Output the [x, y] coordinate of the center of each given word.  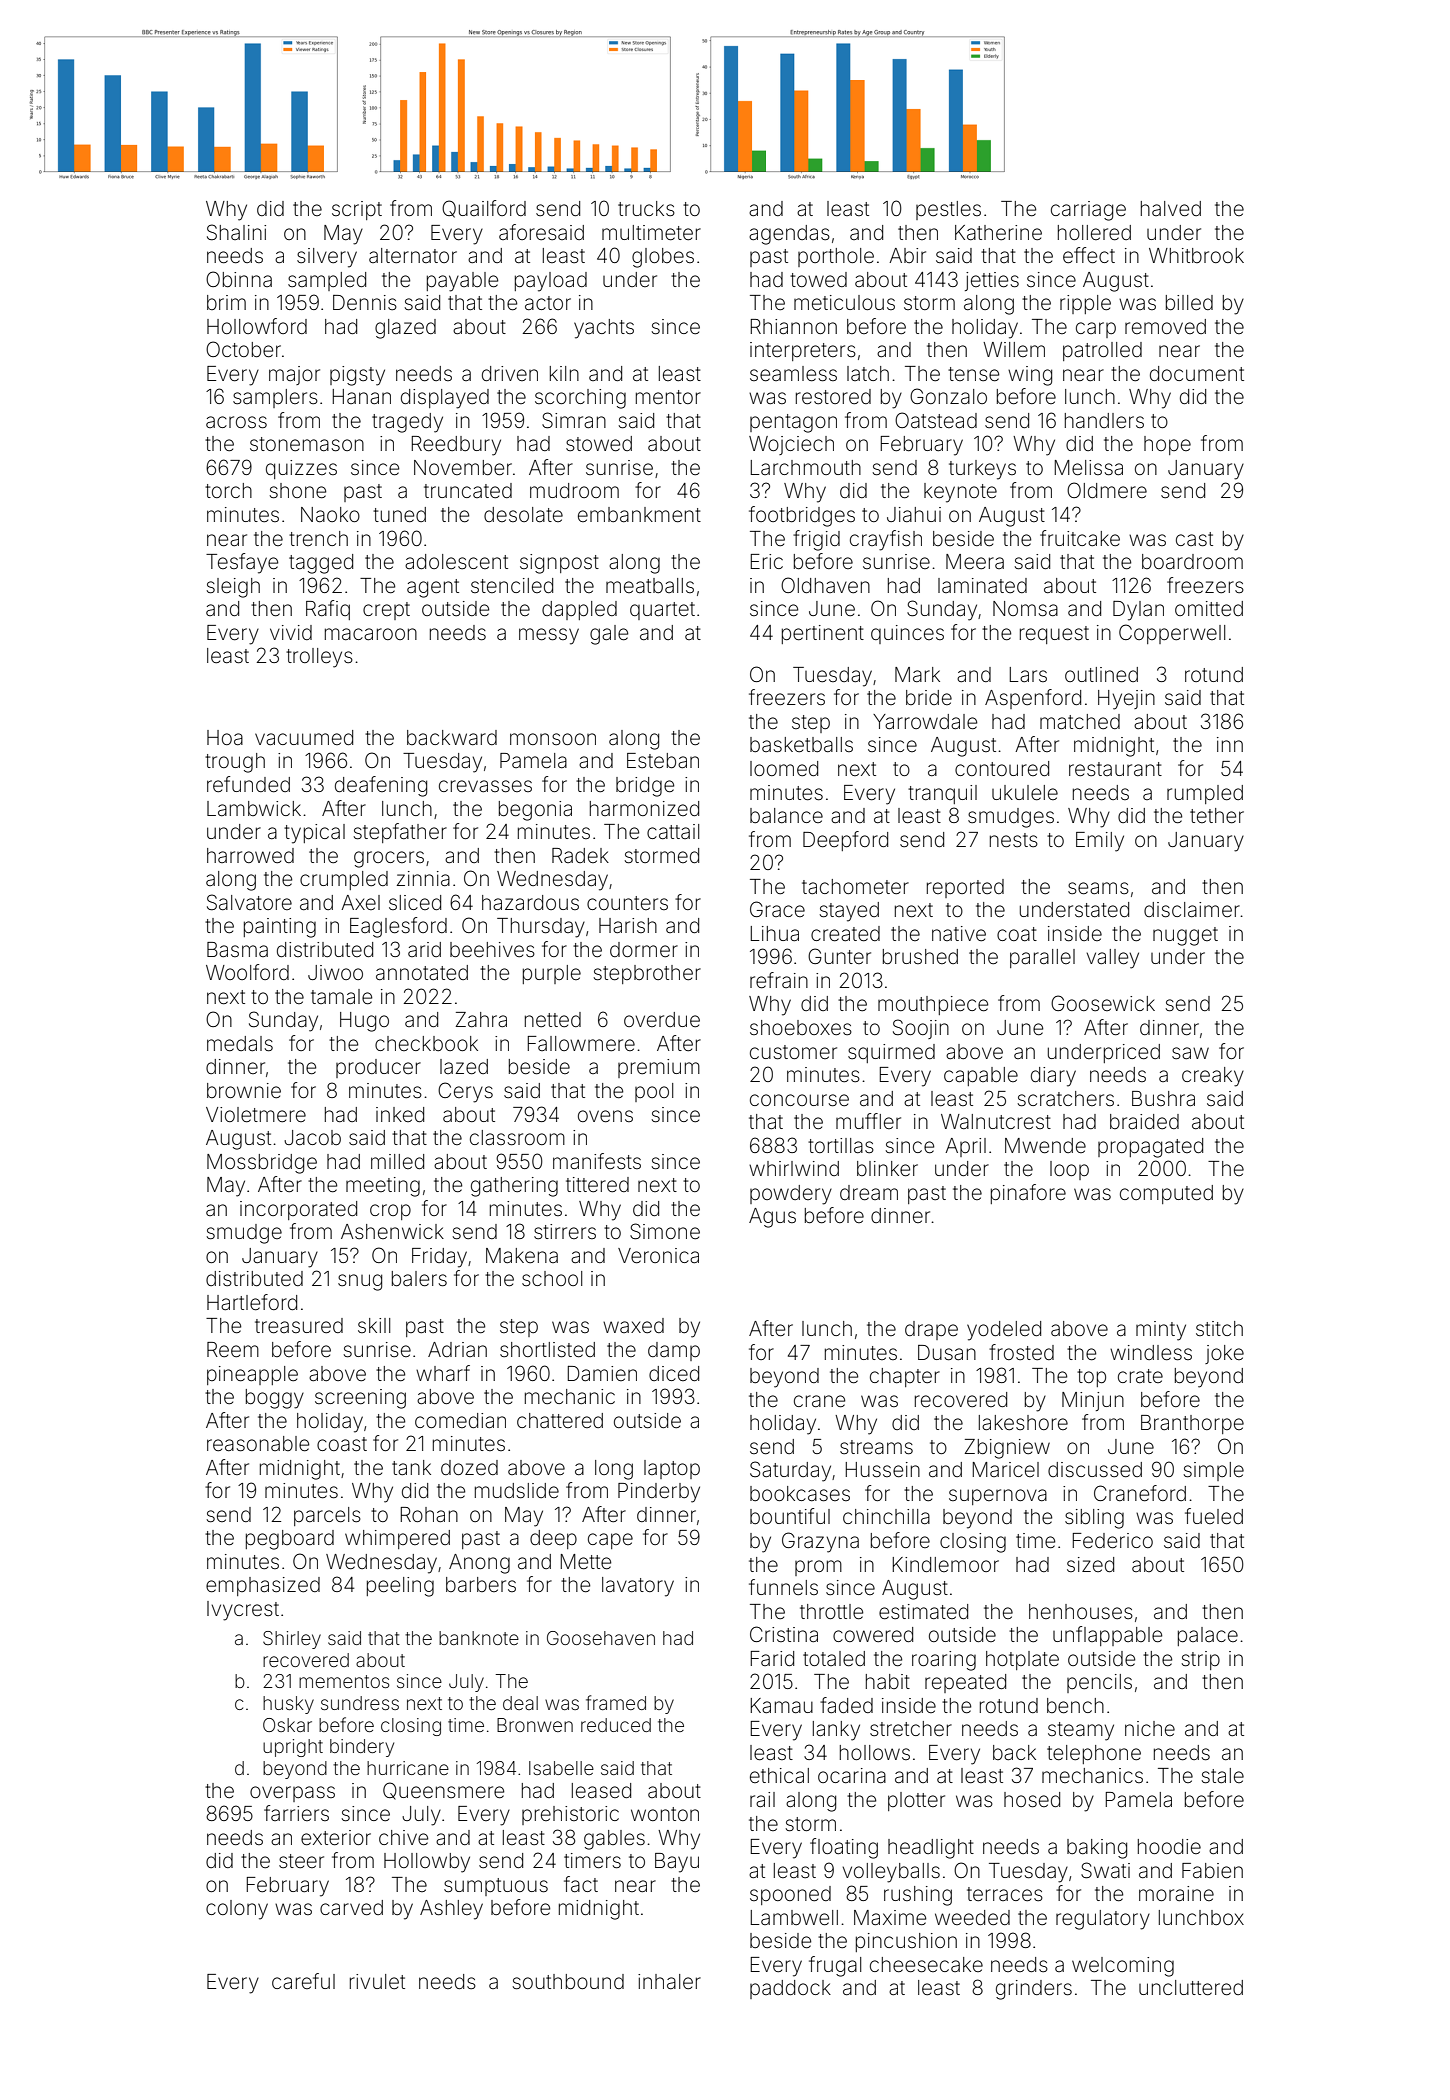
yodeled [1004, 1331]
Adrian [457, 1349]
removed [1165, 326]
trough [235, 763]
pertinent [823, 634]
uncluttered [1191, 1988]
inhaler [669, 1981]
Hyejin [1126, 700]
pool [654, 1092]
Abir [907, 255]
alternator [413, 255]
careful [303, 1981]
